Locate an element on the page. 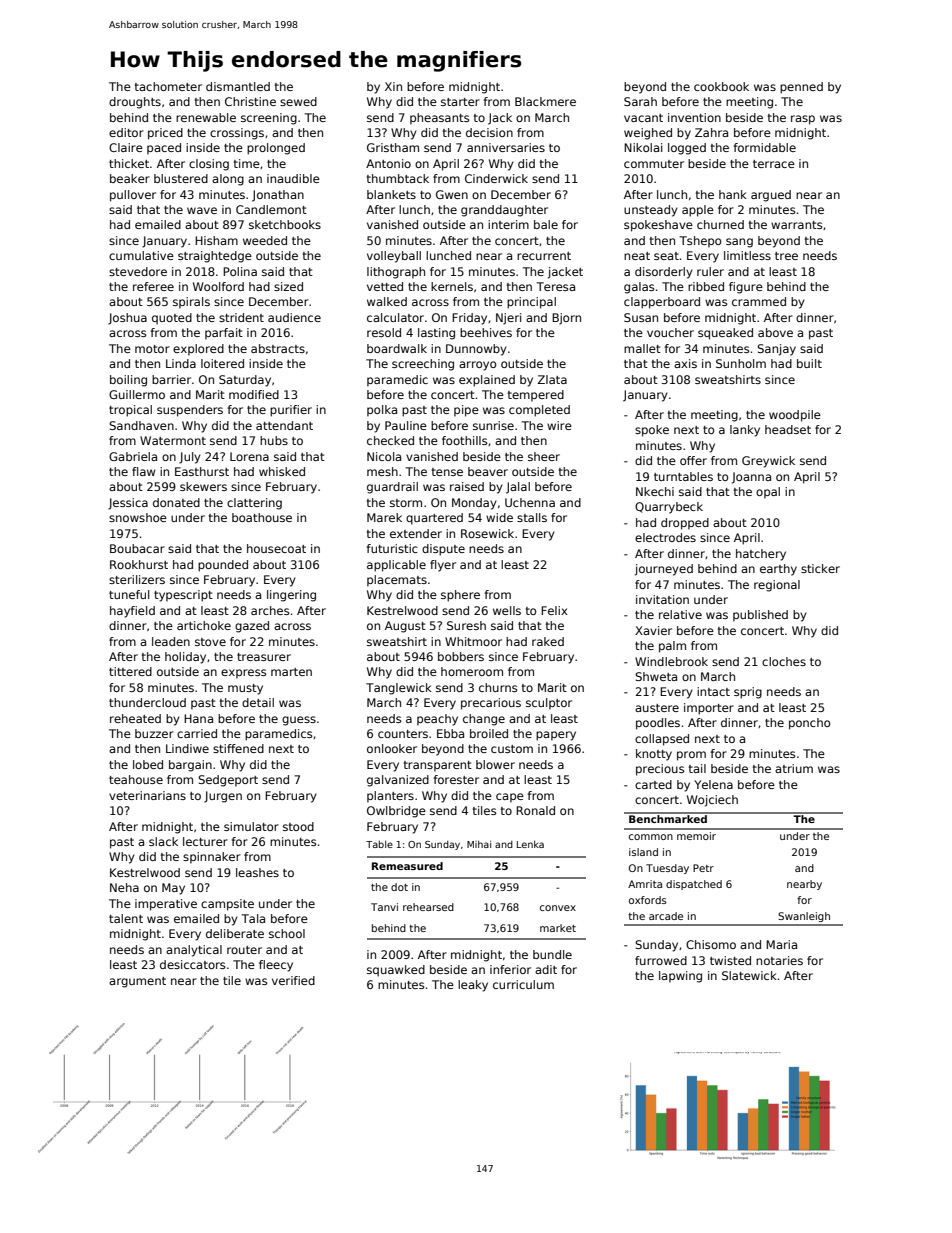 Image resolution: width=952 pixels, height=1233 pixels. transparent is located at coordinates (438, 766).
